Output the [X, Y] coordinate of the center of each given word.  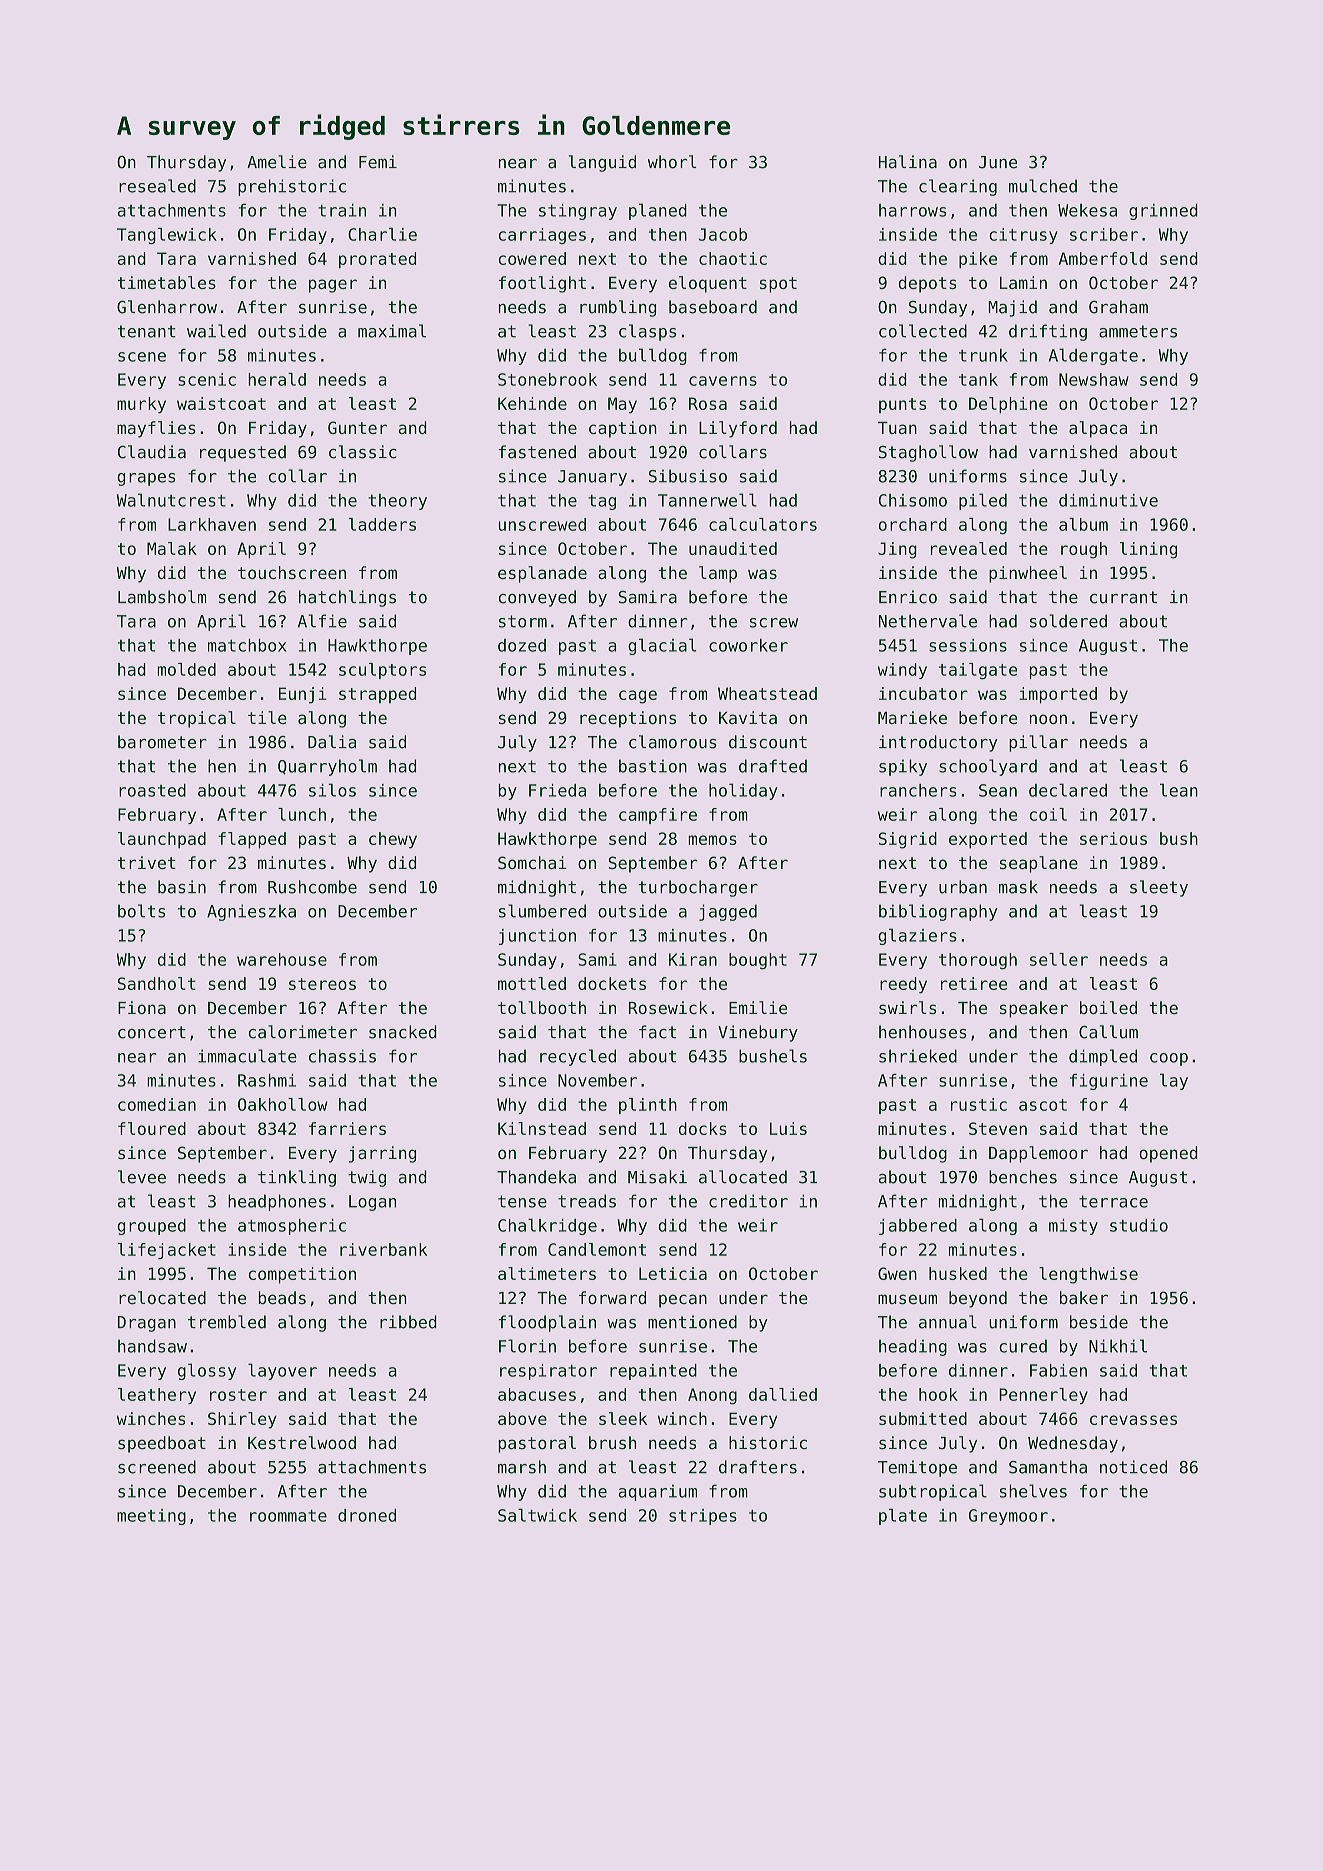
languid [602, 163]
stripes [703, 1517]
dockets [612, 983]
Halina [908, 162]
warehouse [282, 959]
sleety [1159, 888]
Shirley [242, 1420]
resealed [157, 186]
